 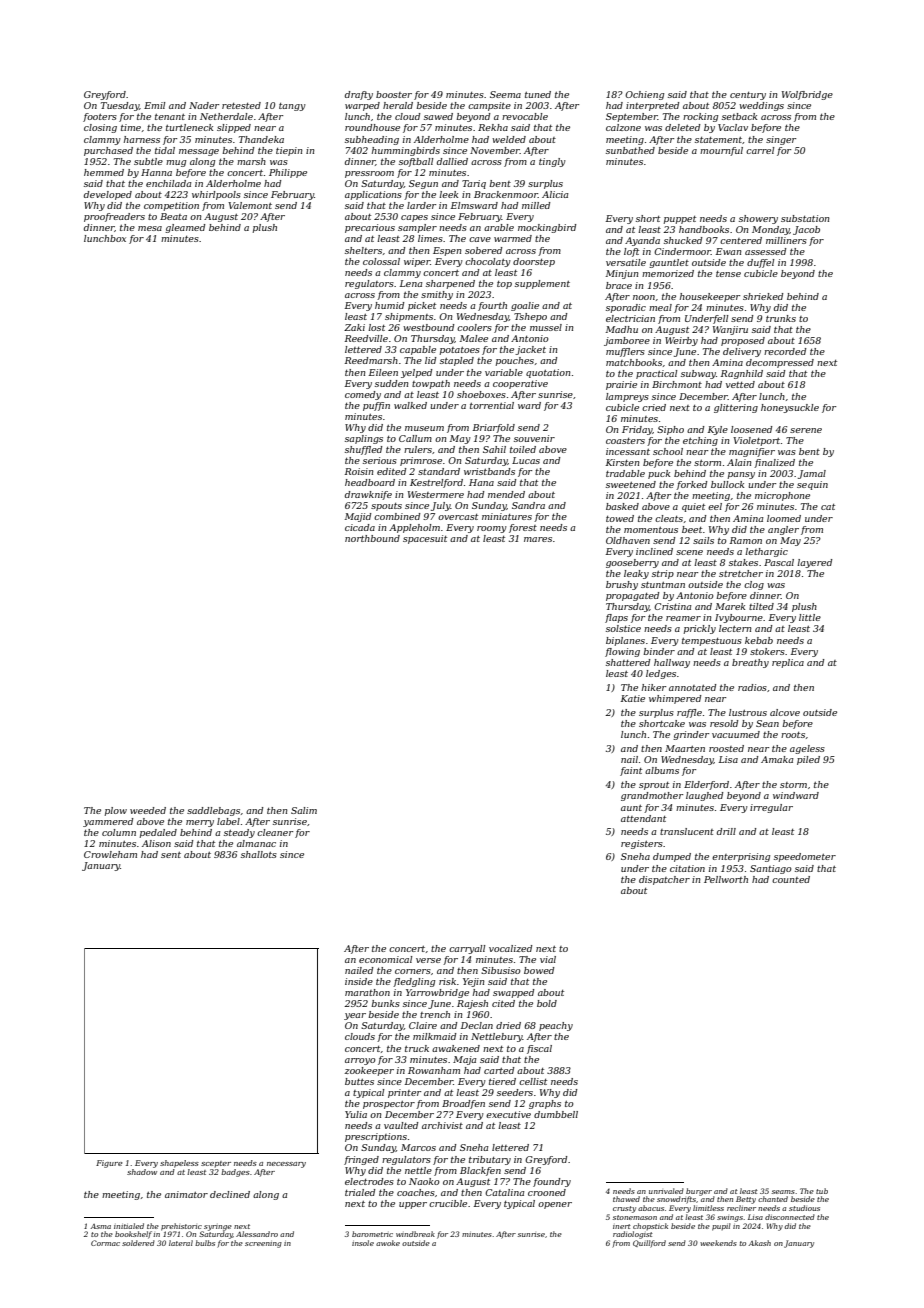 What do you see at coordinates (304, 810) in the screenshot?
I see `Salim` at bounding box center [304, 810].
